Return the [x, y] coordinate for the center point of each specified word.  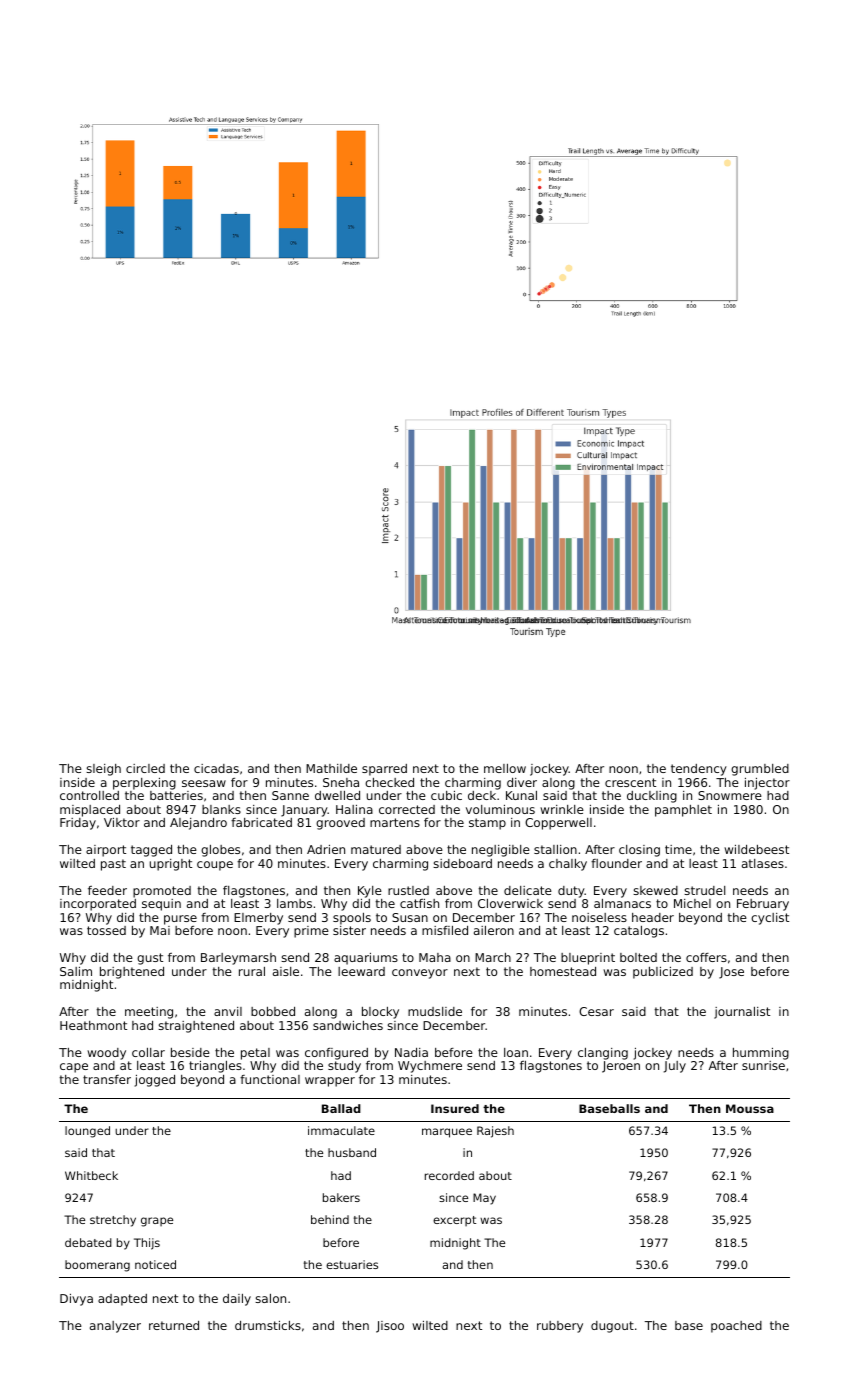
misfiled [445, 930]
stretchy [113, 1221]
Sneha [341, 782]
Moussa [750, 1108]
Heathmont [93, 1025]
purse [180, 920]
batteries [176, 795]
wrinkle [562, 809]
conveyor [420, 974]
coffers [706, 957]
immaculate [341, 1130]
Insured [455, 1108]
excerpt [454, 1221]
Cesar [596, 1011]
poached [736, 1327]
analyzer [115, 1327]
